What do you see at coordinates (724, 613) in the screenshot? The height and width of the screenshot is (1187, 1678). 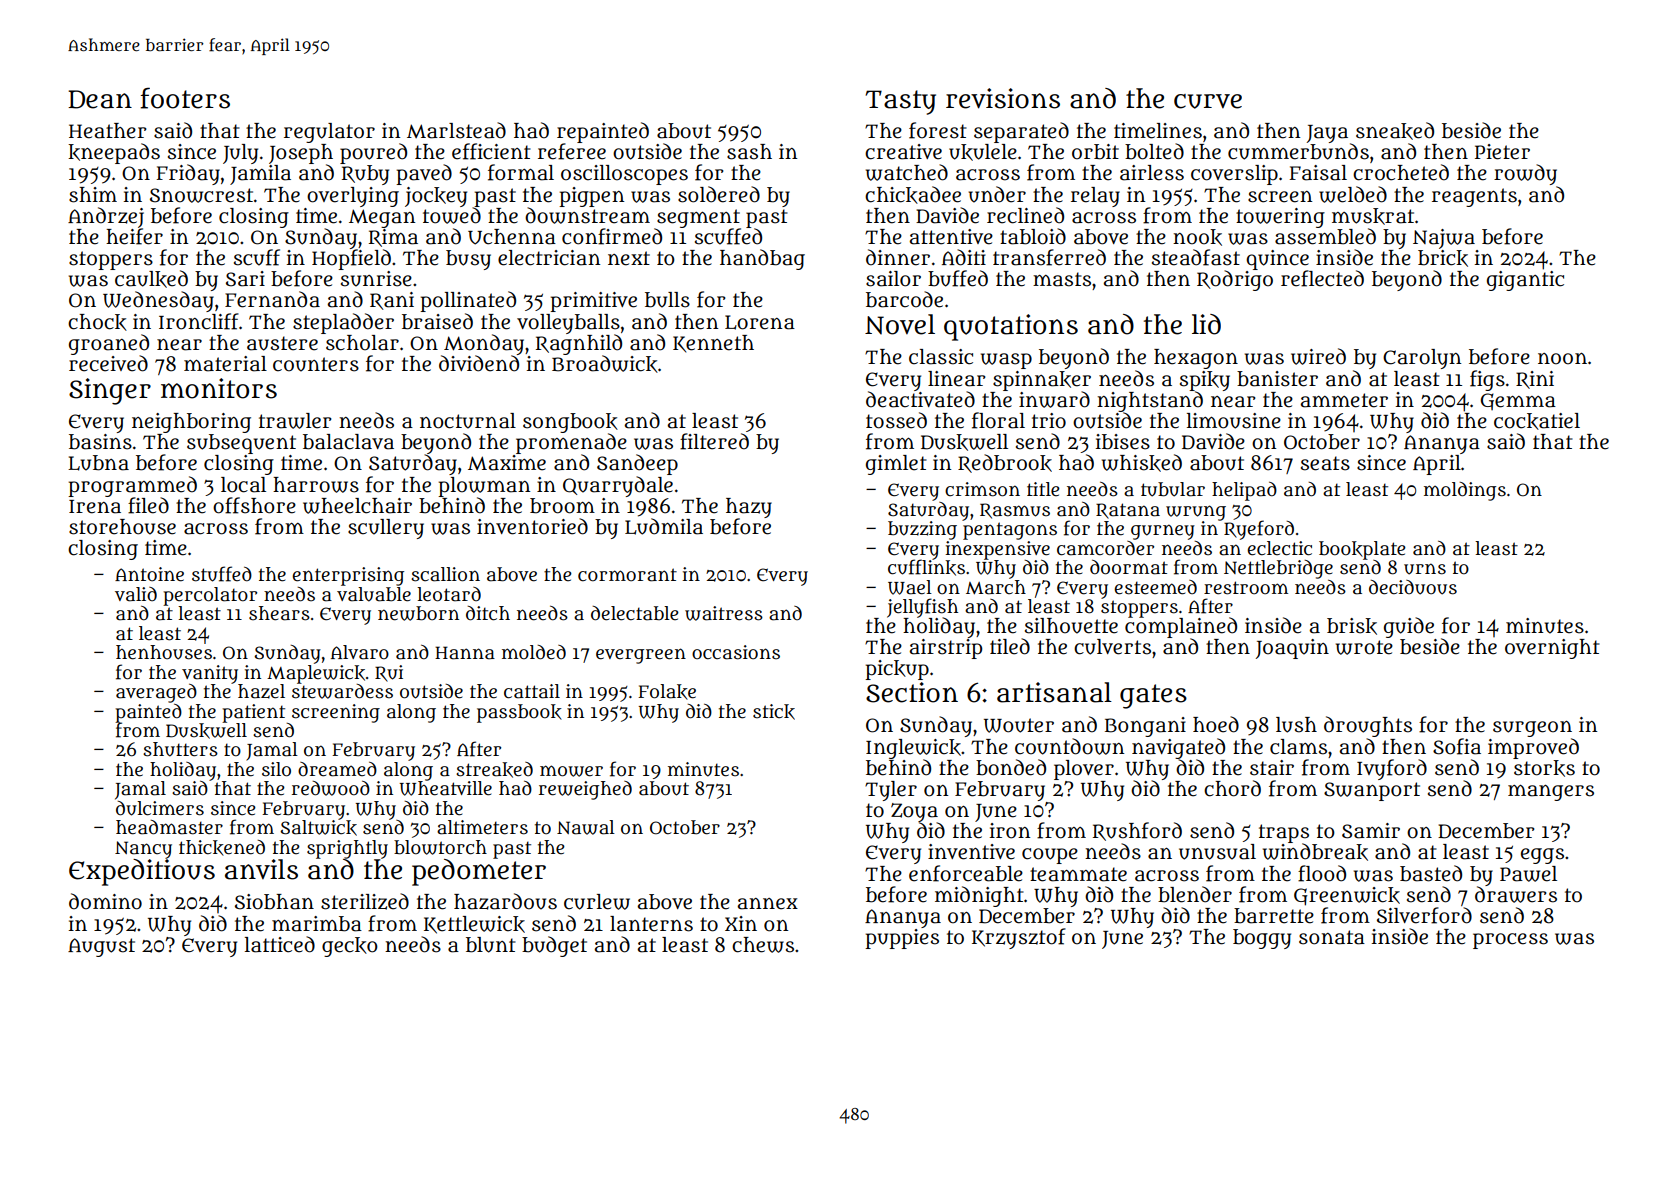 I see `waitress` at bounding box center [724, 613].
